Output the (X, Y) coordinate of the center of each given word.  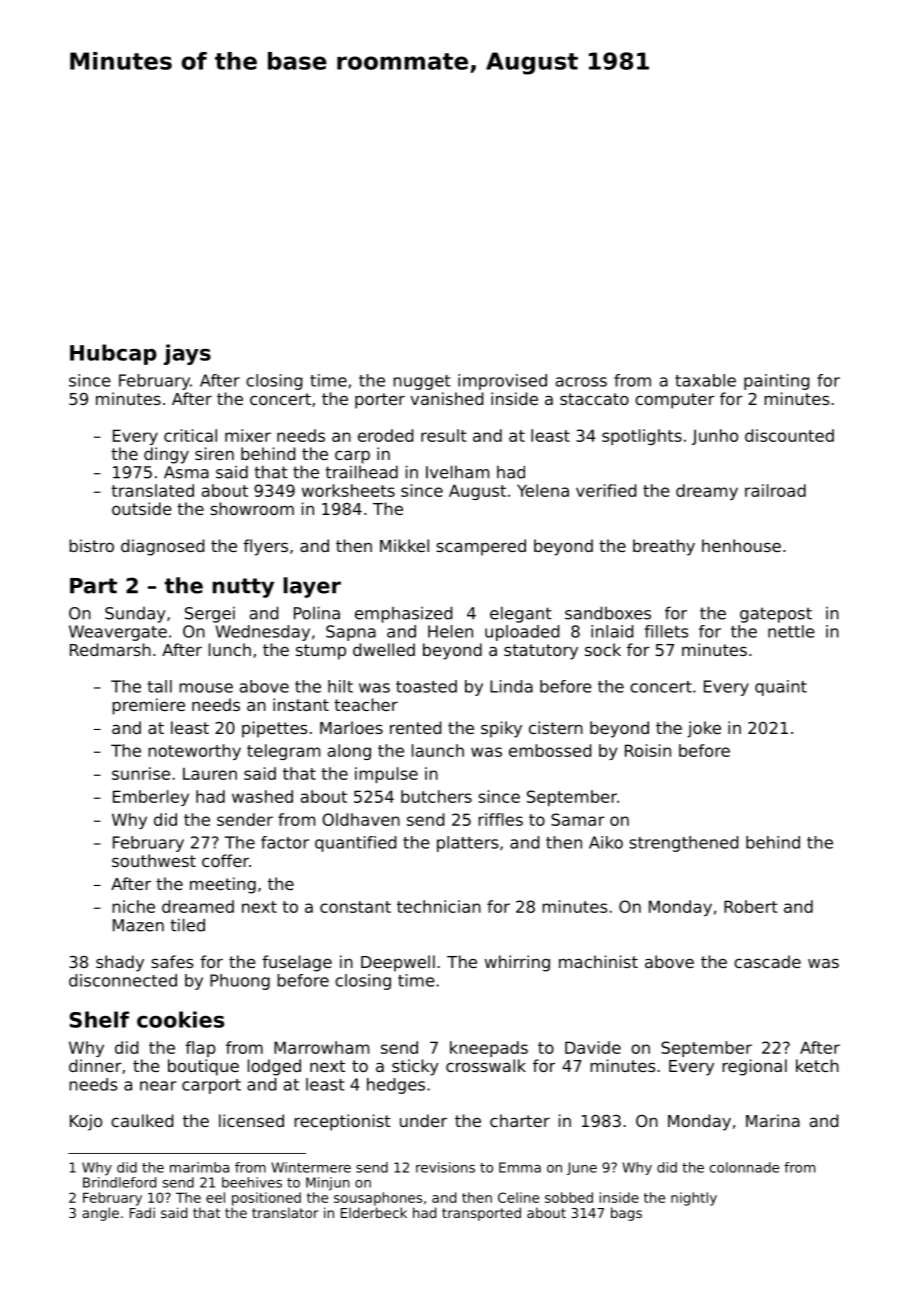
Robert (751, 906)
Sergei (210, 614)
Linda (511, 686)
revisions (445, 1167)
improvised (502, 382)
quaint (781, 688)
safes (172, 961)
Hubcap (113, 354)
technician (439, 906)
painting (776, 382)
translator (285, 1212)
